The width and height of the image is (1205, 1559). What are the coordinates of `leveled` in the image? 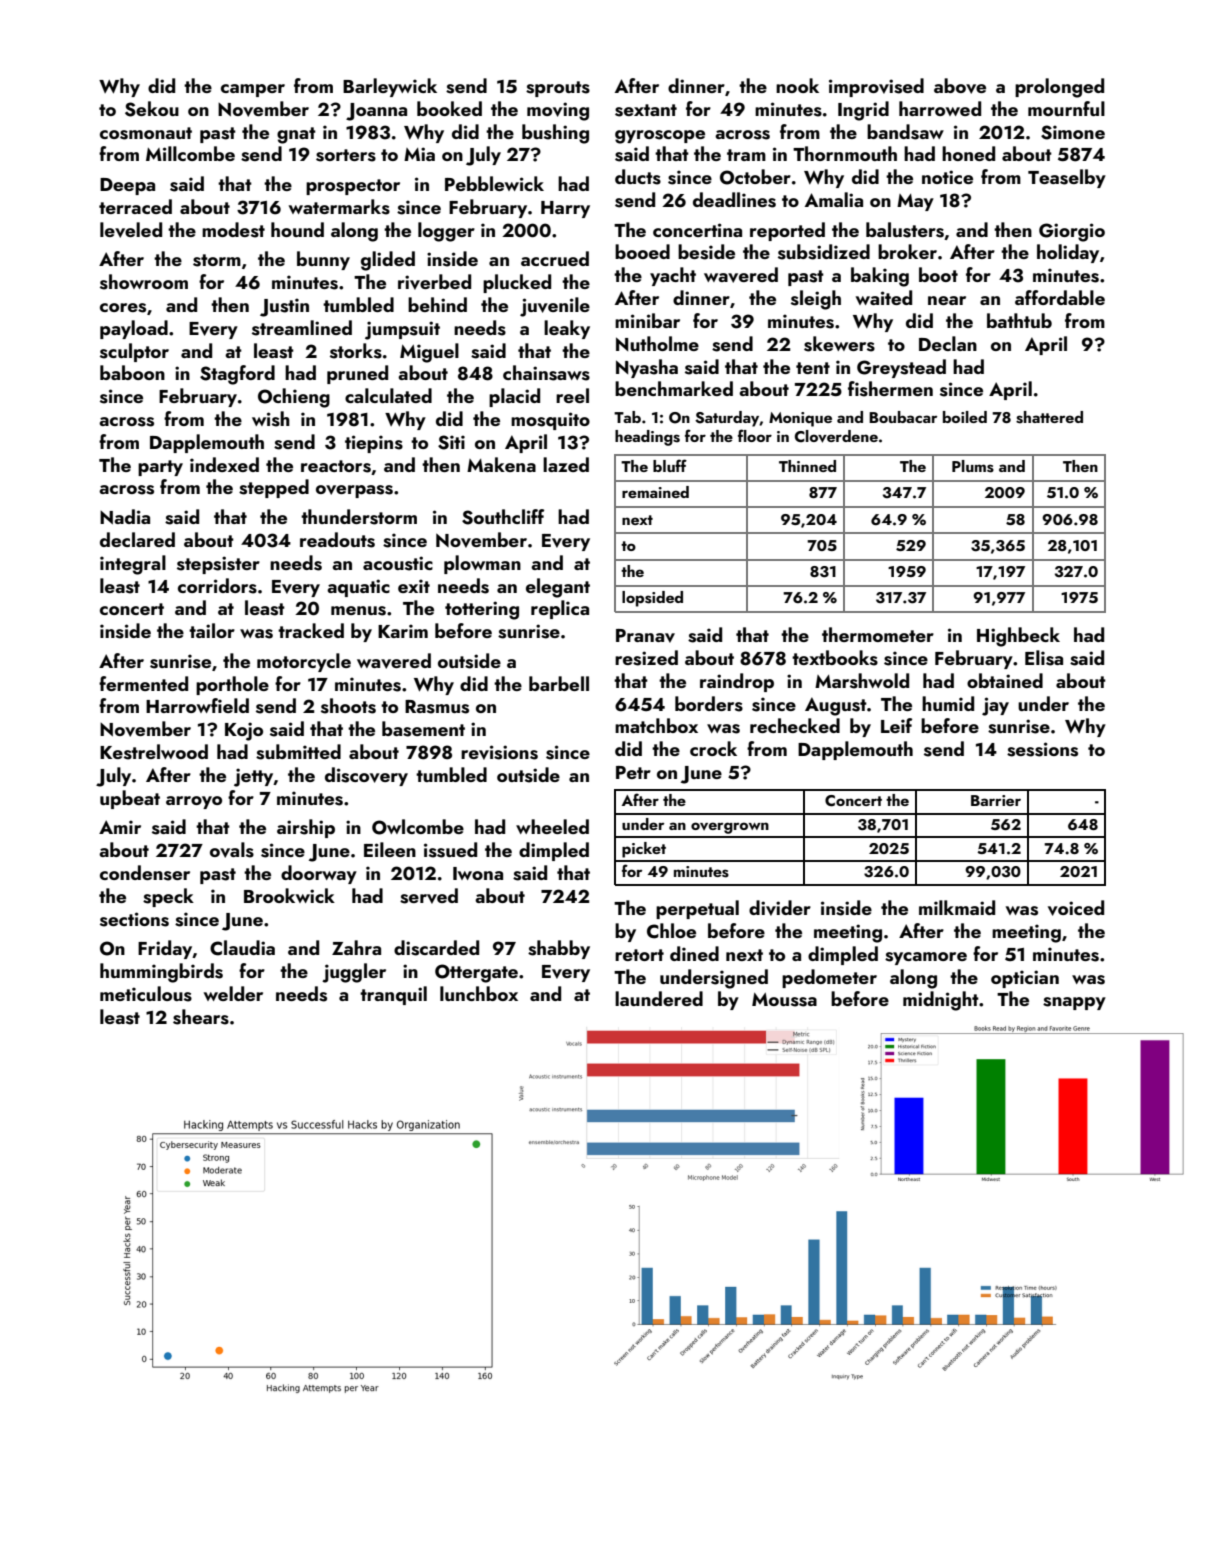 It's located at (131, 230).
